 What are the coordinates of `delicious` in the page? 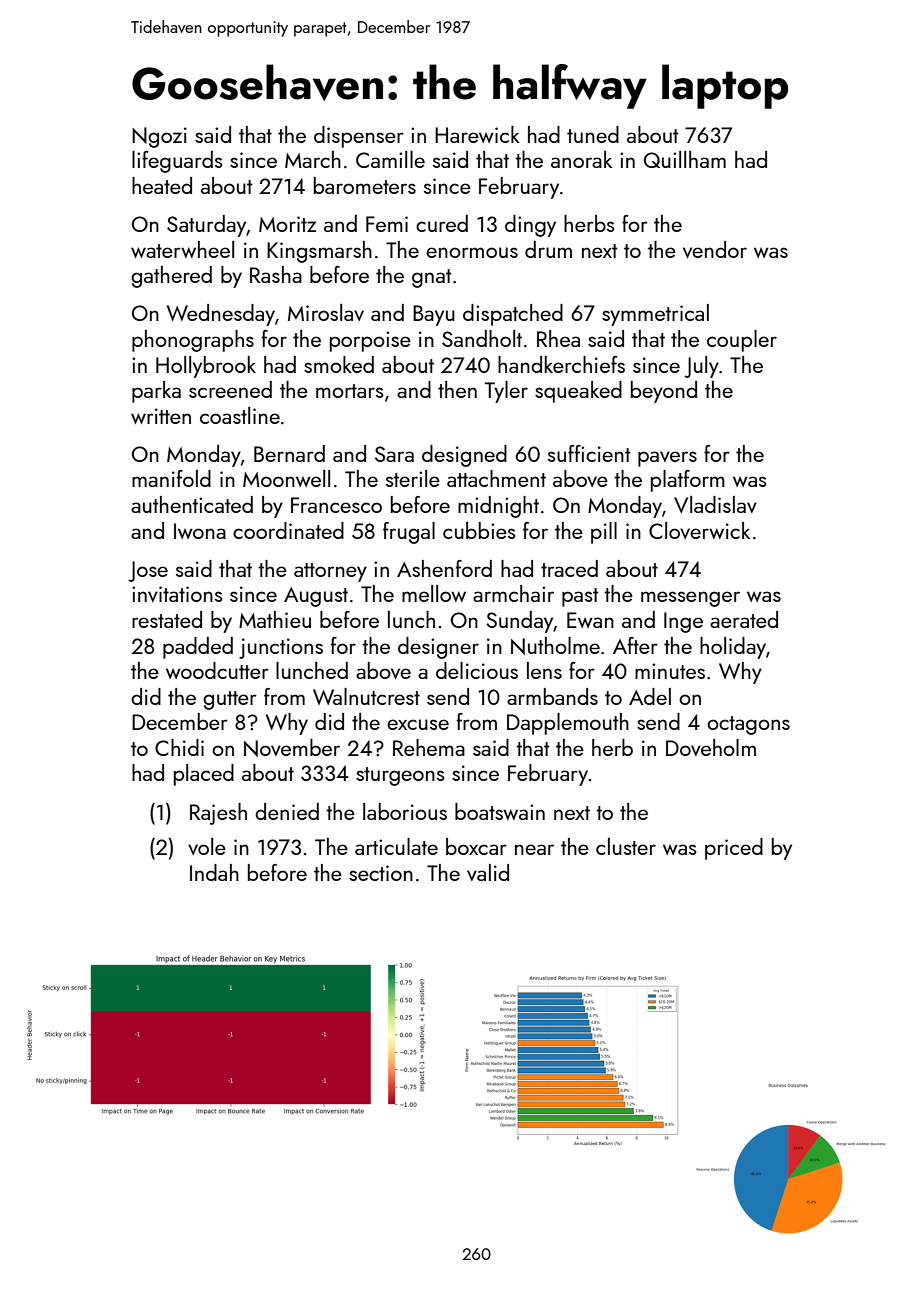 It's located at (477, 670).
